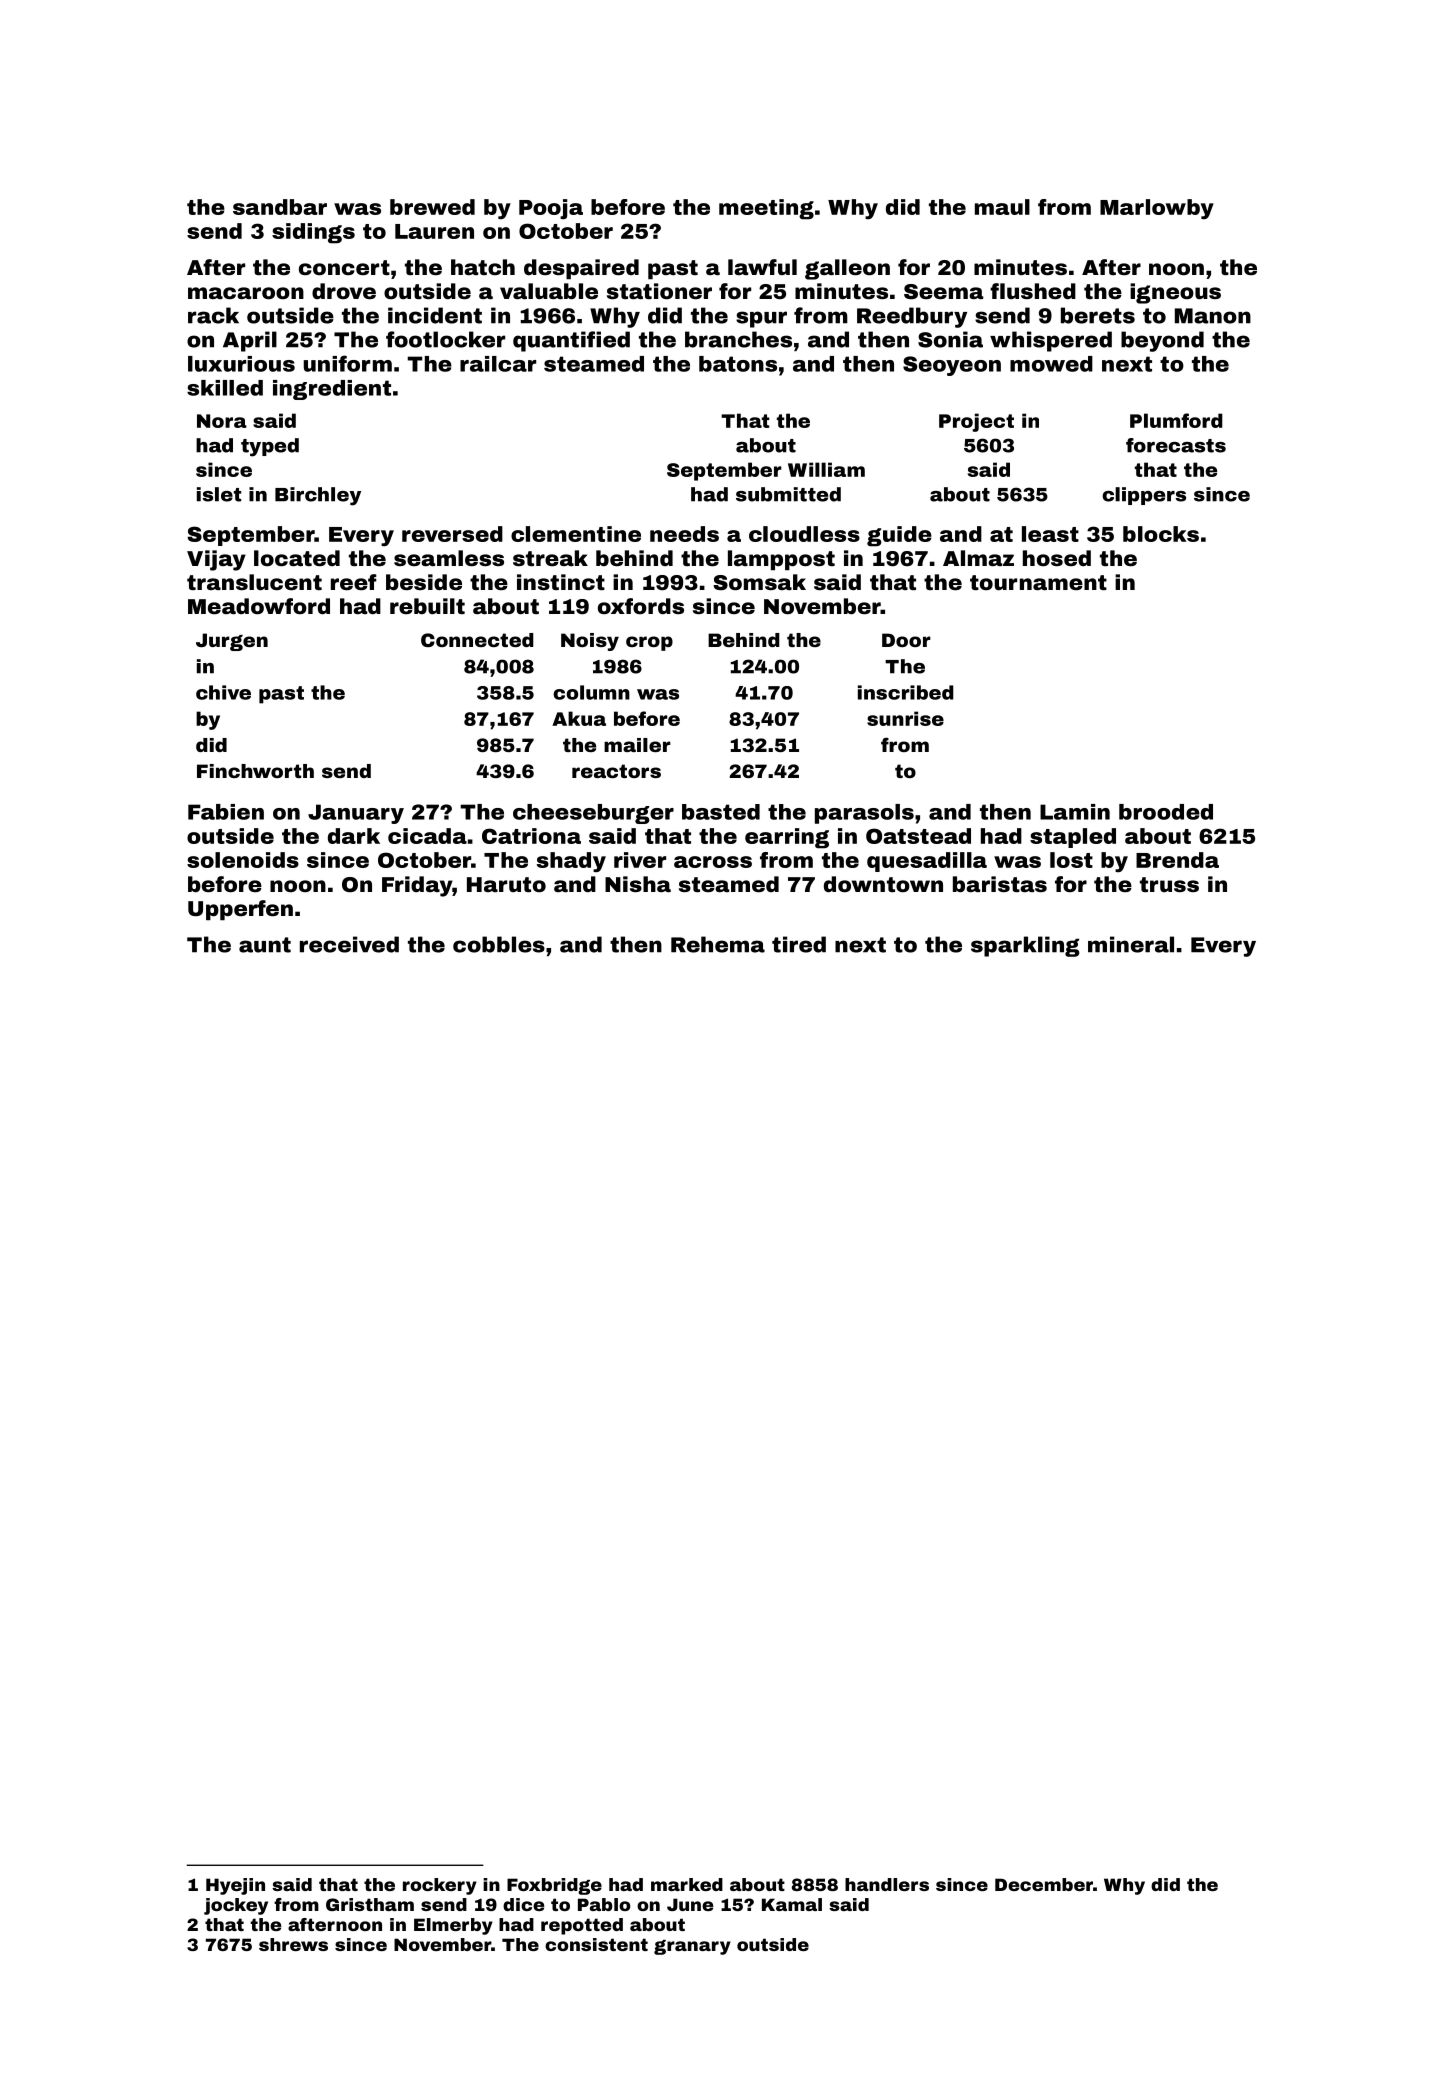 Image resolution: width=1450 pixels, height=2100 pixels. What do you see at coordinates (223, 692) in the screenshot?
I see `chive` at bounding box center [223, 692].
